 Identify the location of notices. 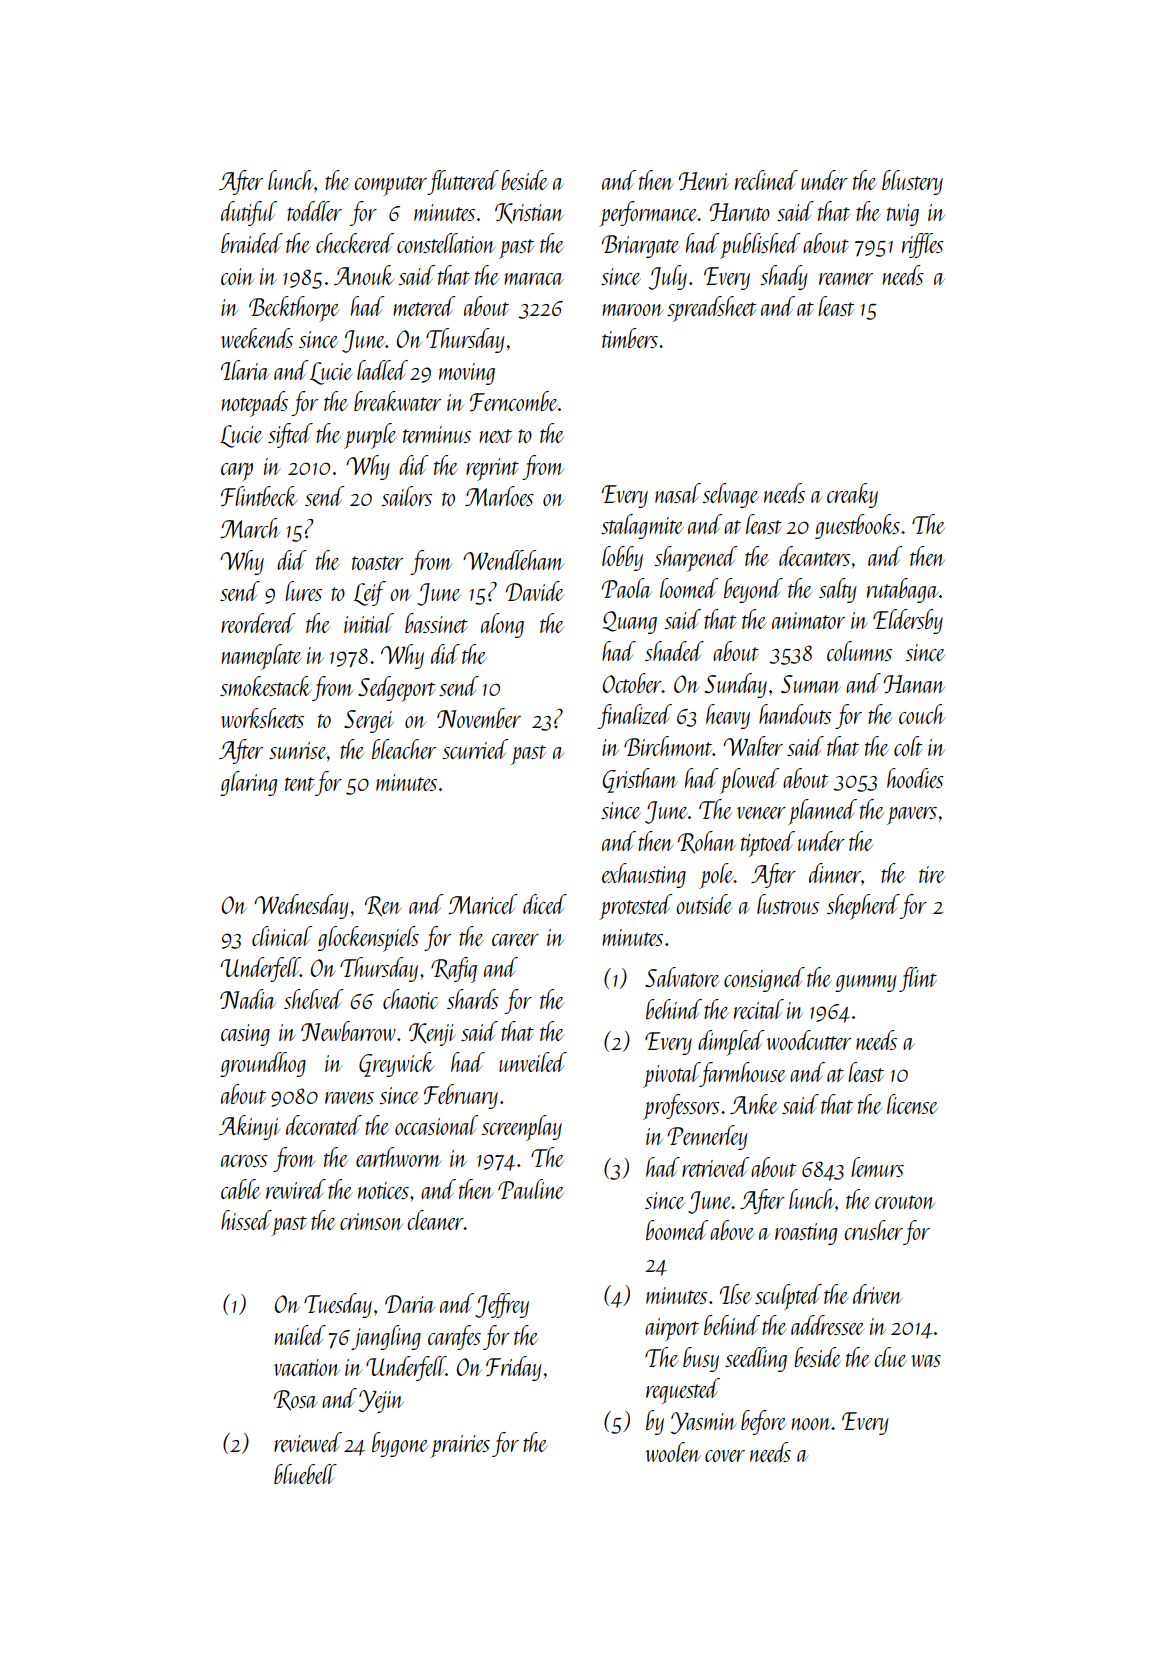
(383, 1190).
